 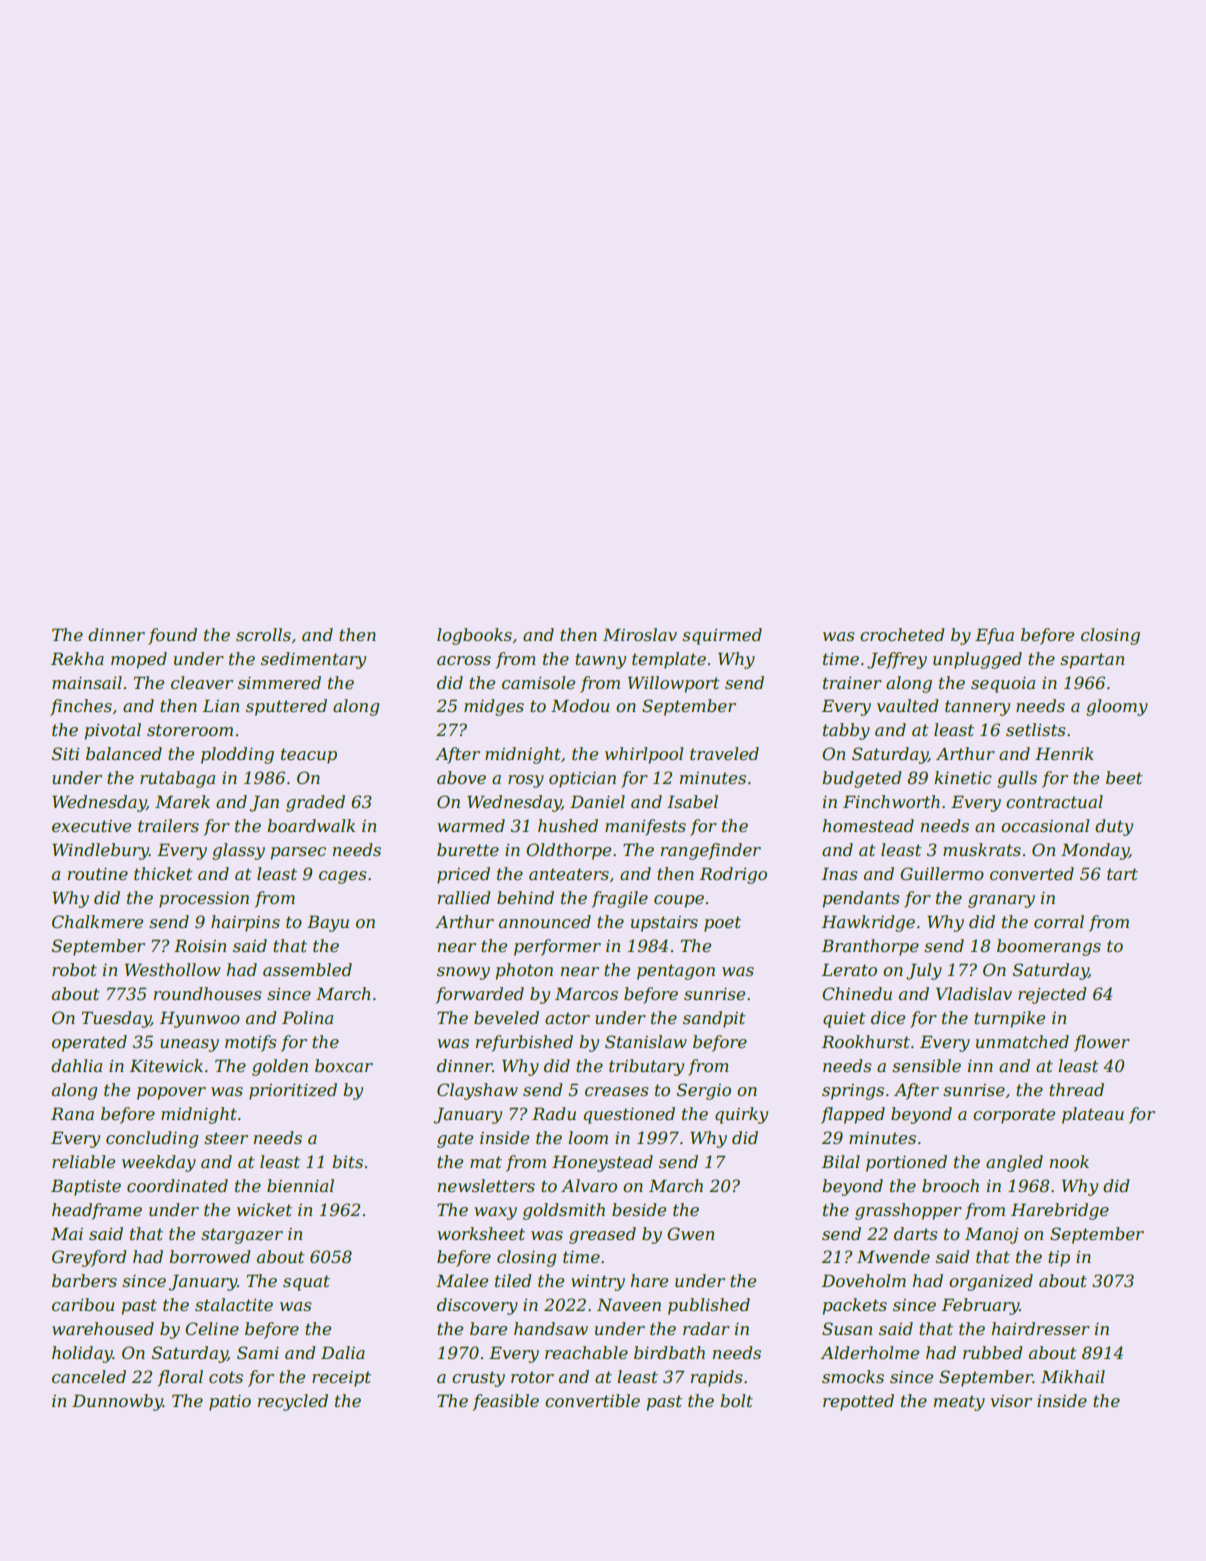 I want to click on occasional, so click(x=1045, y=825).
